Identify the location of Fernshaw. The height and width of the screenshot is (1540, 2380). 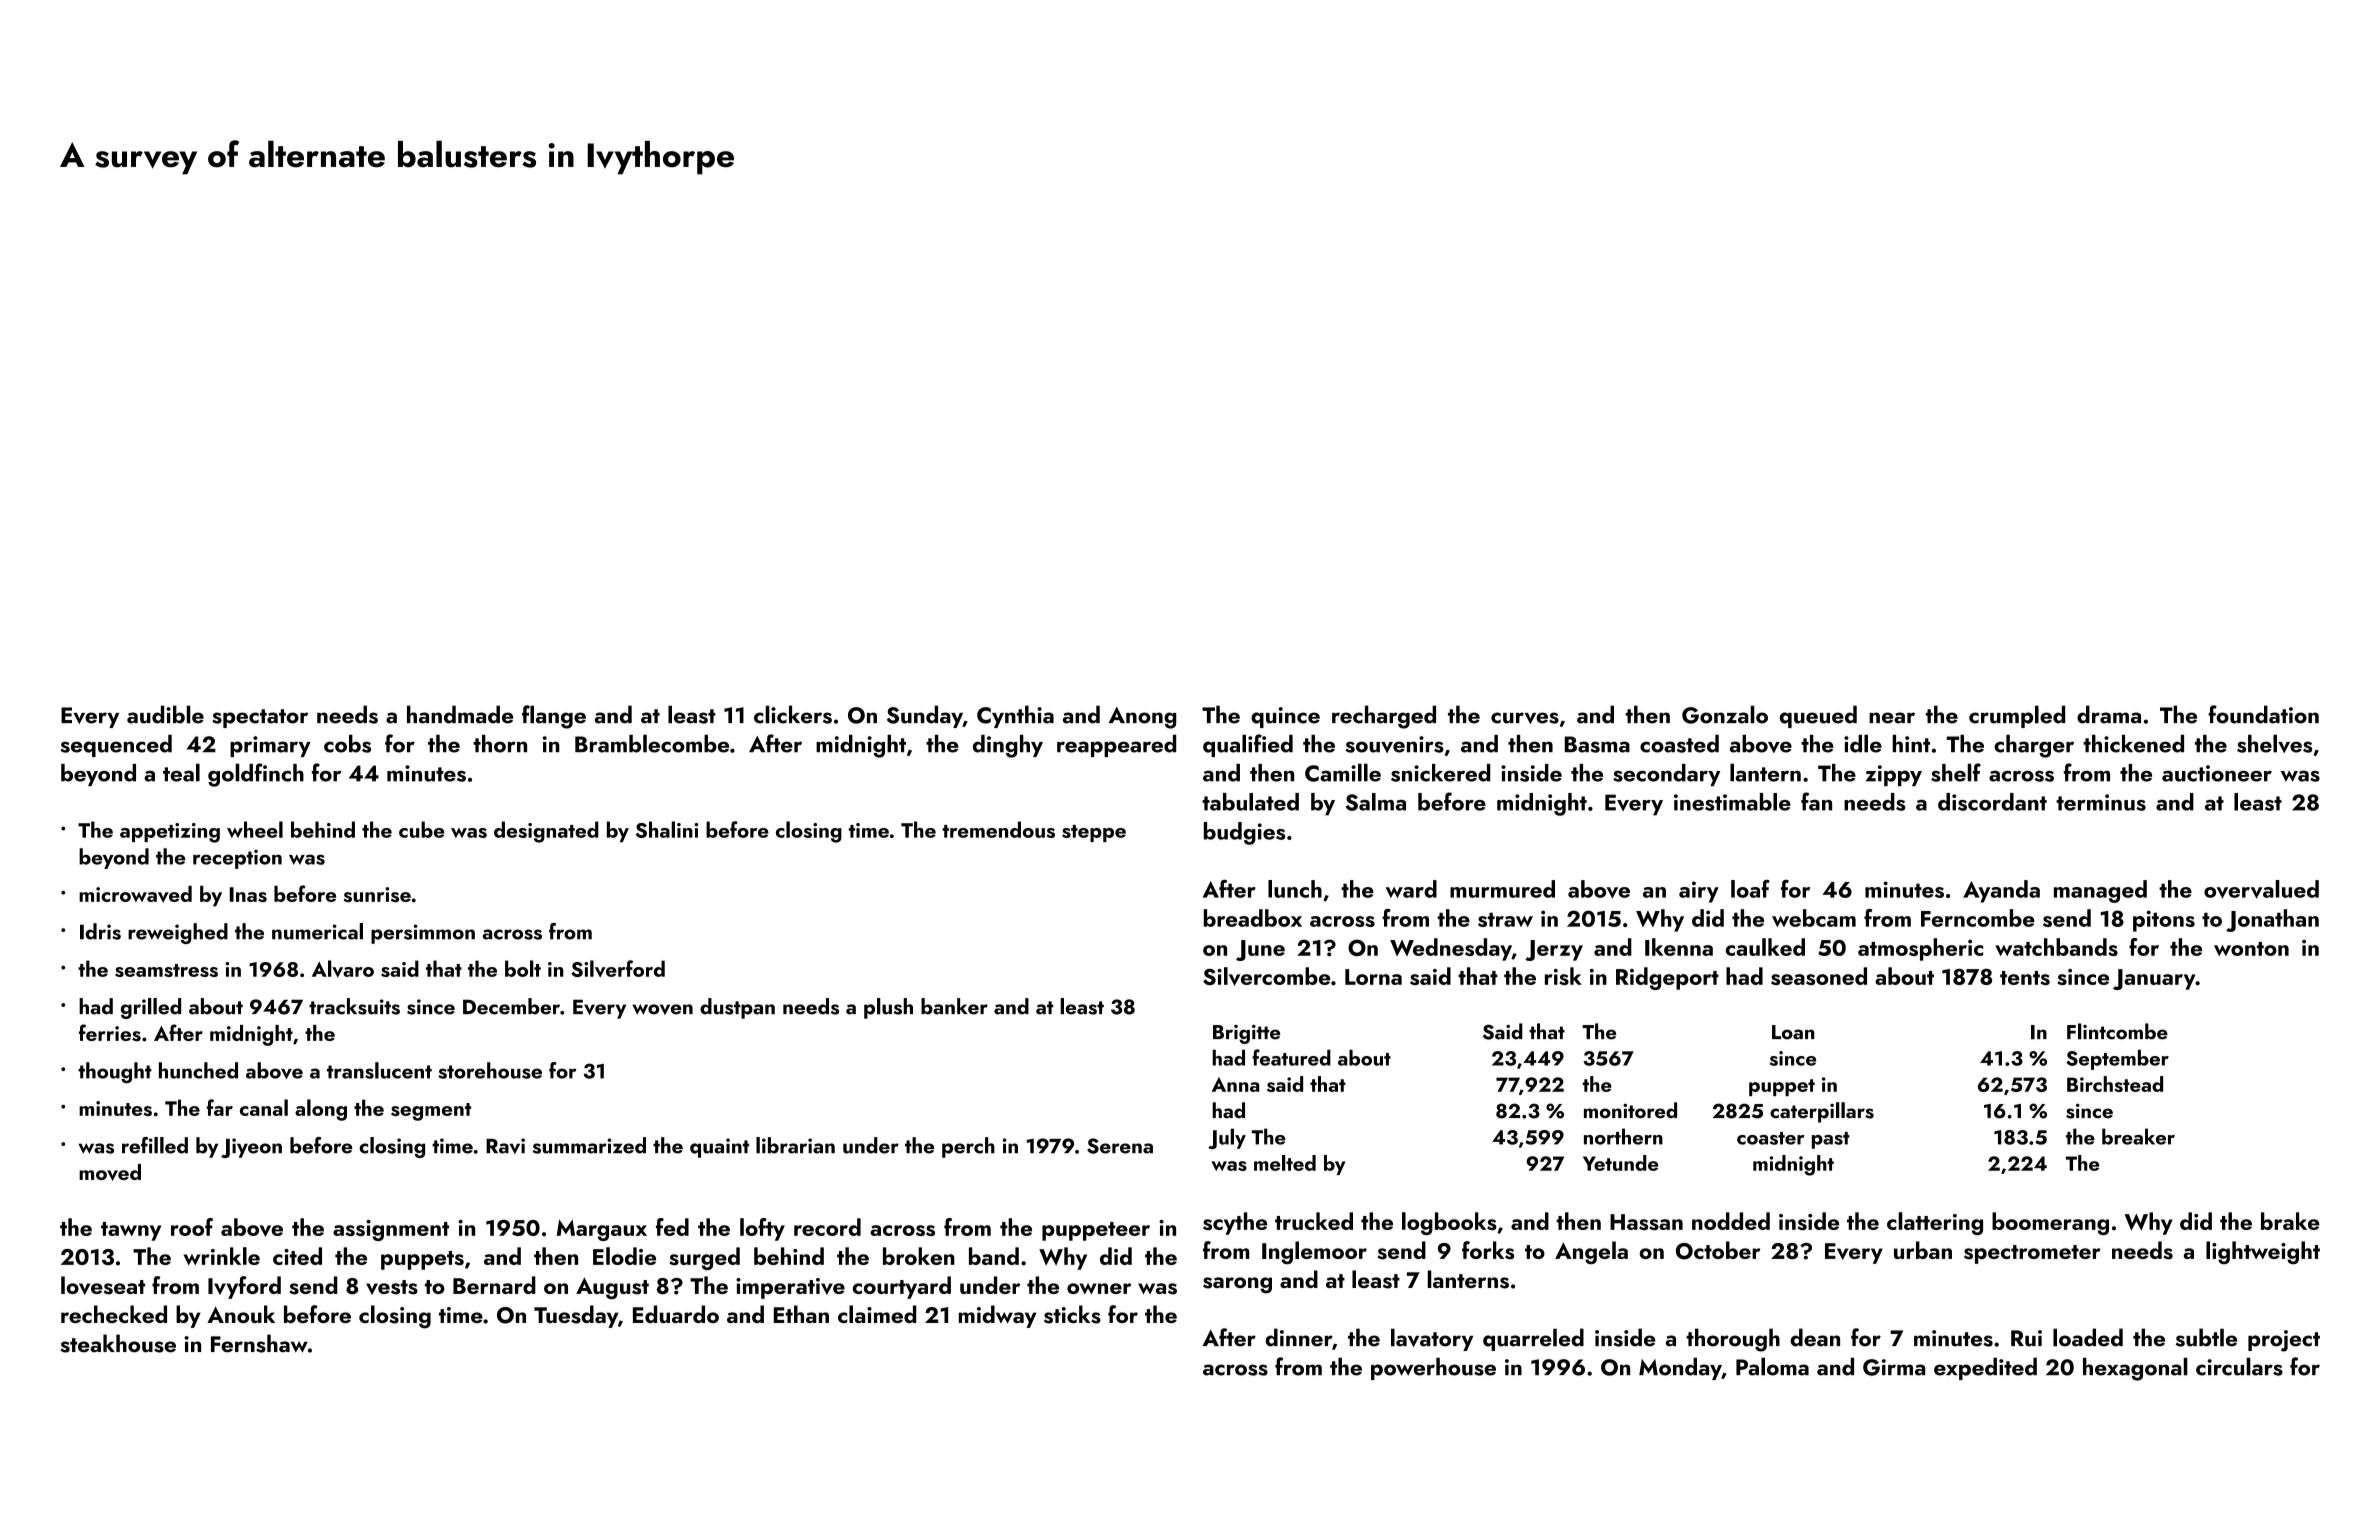
(259, 1343).
